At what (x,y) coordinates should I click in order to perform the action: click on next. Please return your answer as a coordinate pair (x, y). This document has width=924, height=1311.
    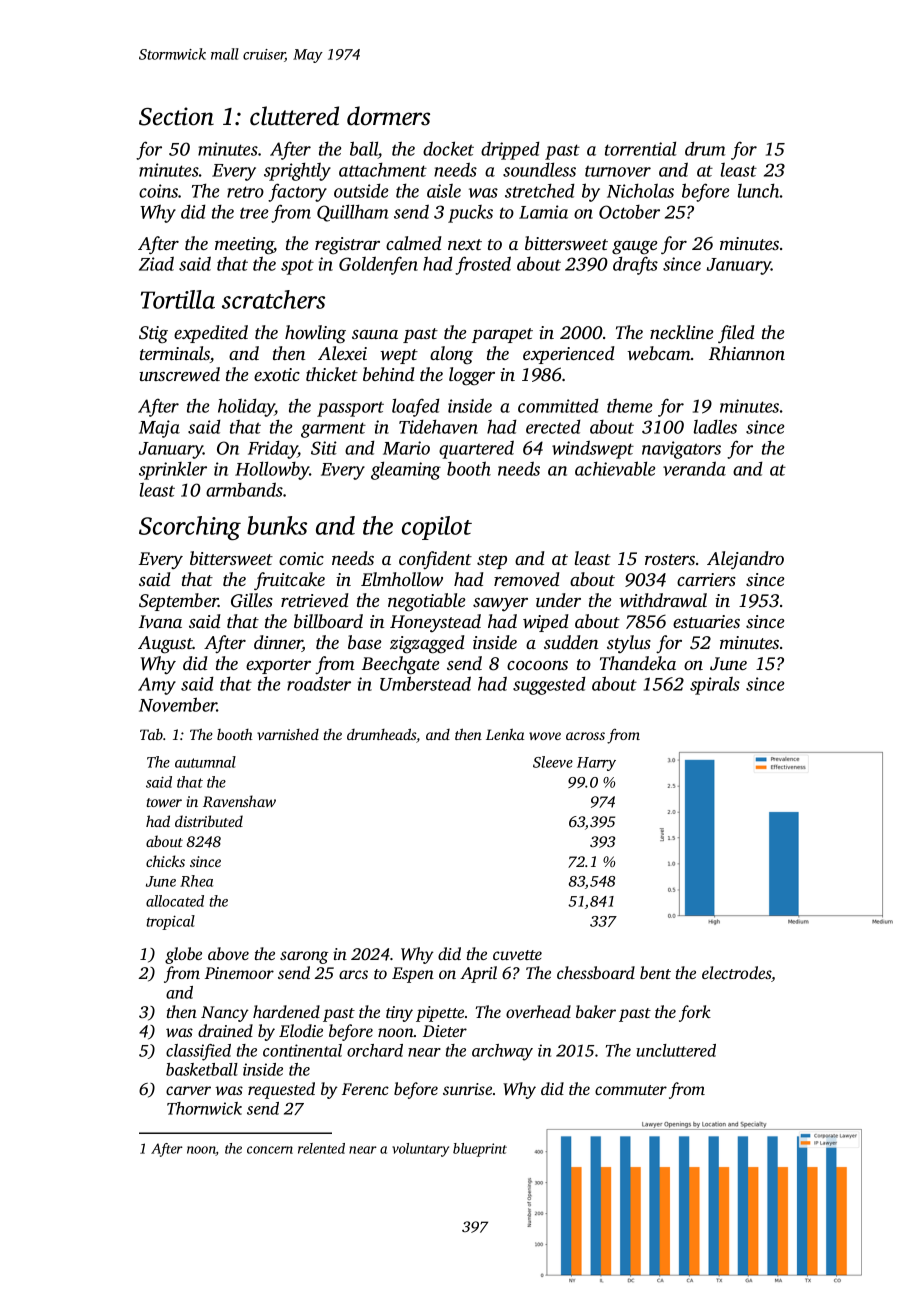
    Looking at the image, I should click on (465, 244).
